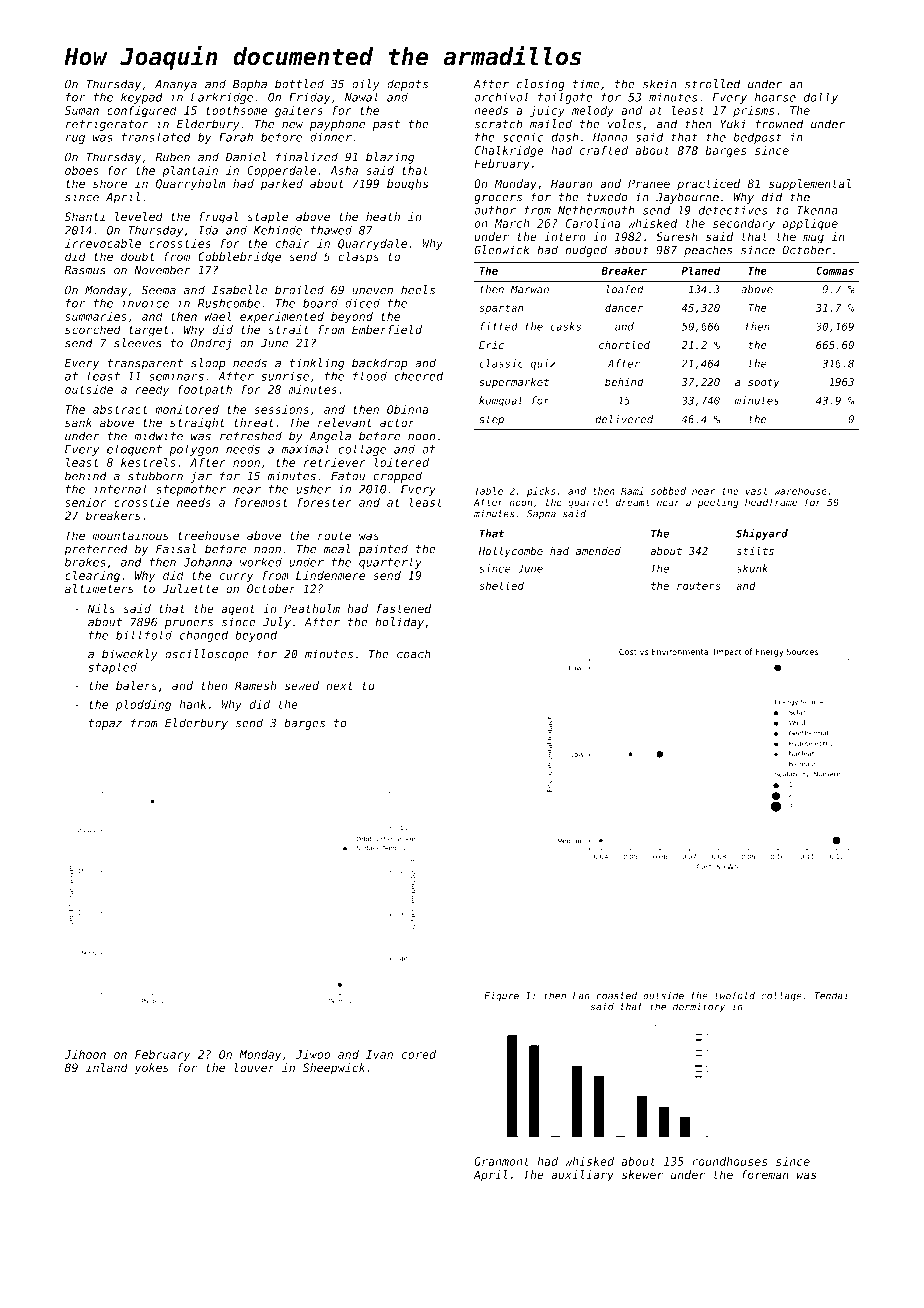  Describe the element at coordinates (616, 996) in the screenshot. I see `coasted` at that location.
